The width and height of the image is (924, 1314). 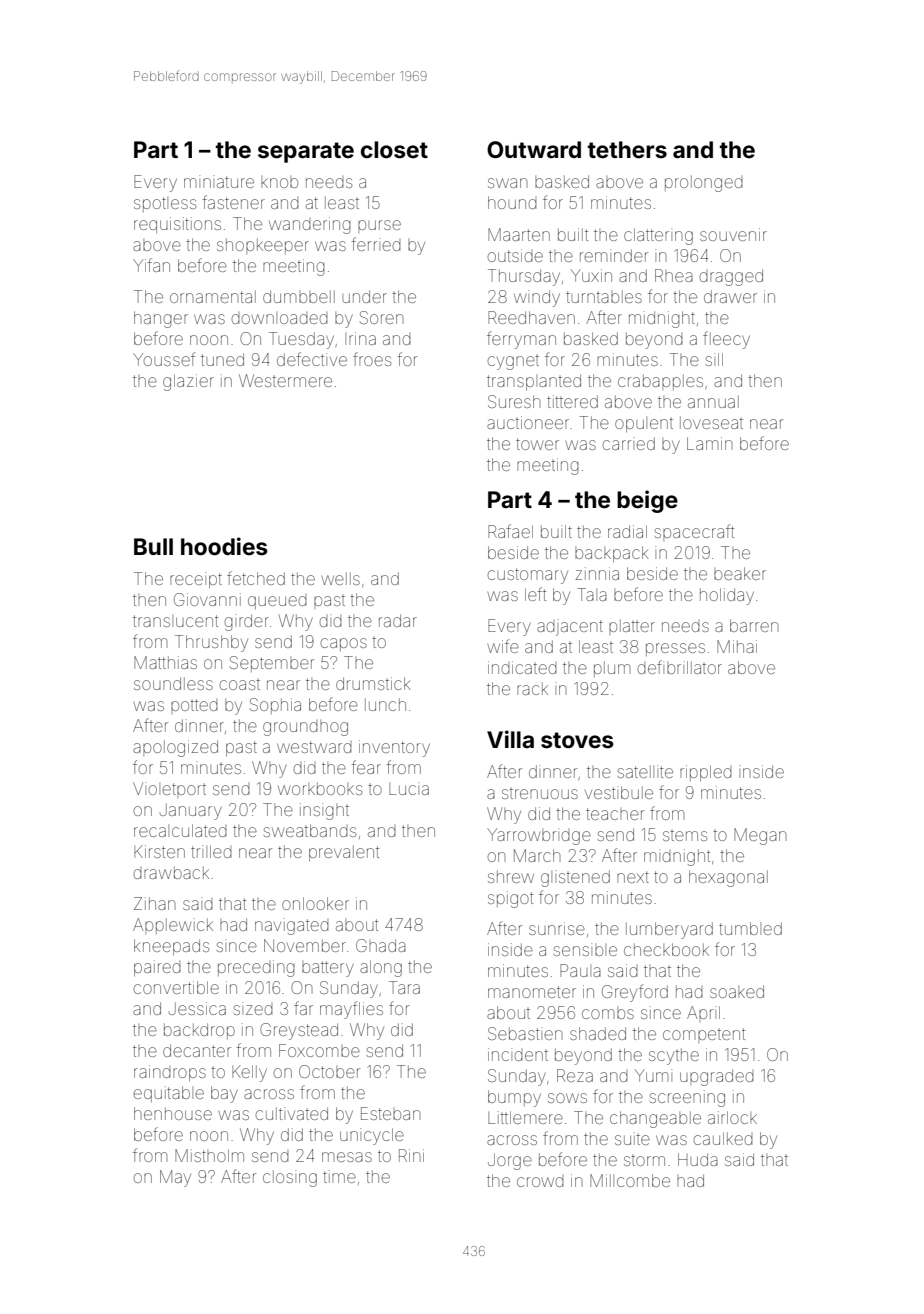 What do you see at coordinates (209, 1155) in the image?
I see `Mistholm` at bounding box center [209, 1155].
